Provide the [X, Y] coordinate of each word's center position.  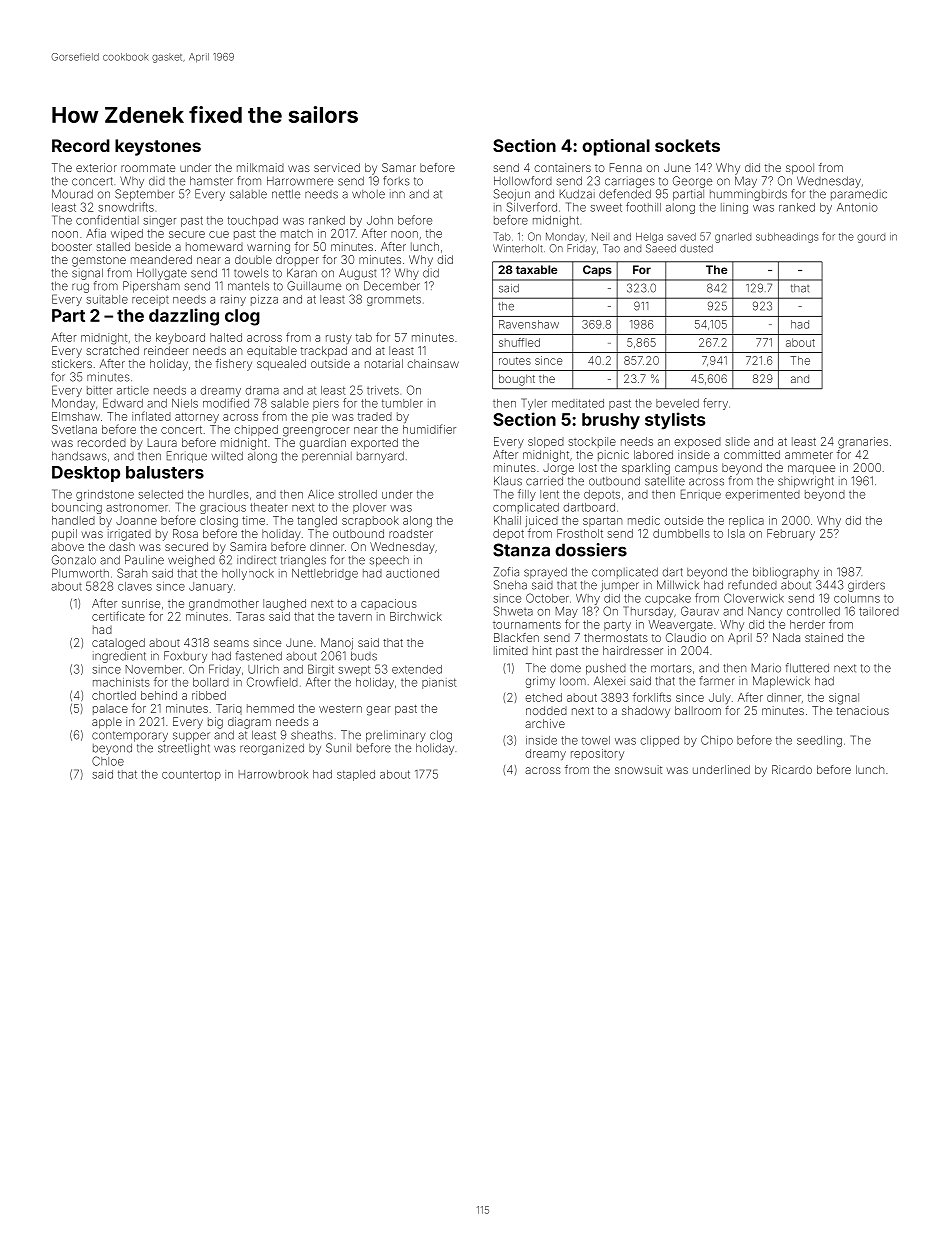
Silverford [532, 207]
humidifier [429, 429]
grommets [394, 300]
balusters [165, 472]
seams [231, 643]
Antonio [857, 207]
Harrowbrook [273, 774]
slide [737, 441]
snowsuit [638, 769]
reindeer [166, 350]
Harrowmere [300, 181]
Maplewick [781, 682]
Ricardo [792, 769]
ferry [715, 404]
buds [364, 656]
